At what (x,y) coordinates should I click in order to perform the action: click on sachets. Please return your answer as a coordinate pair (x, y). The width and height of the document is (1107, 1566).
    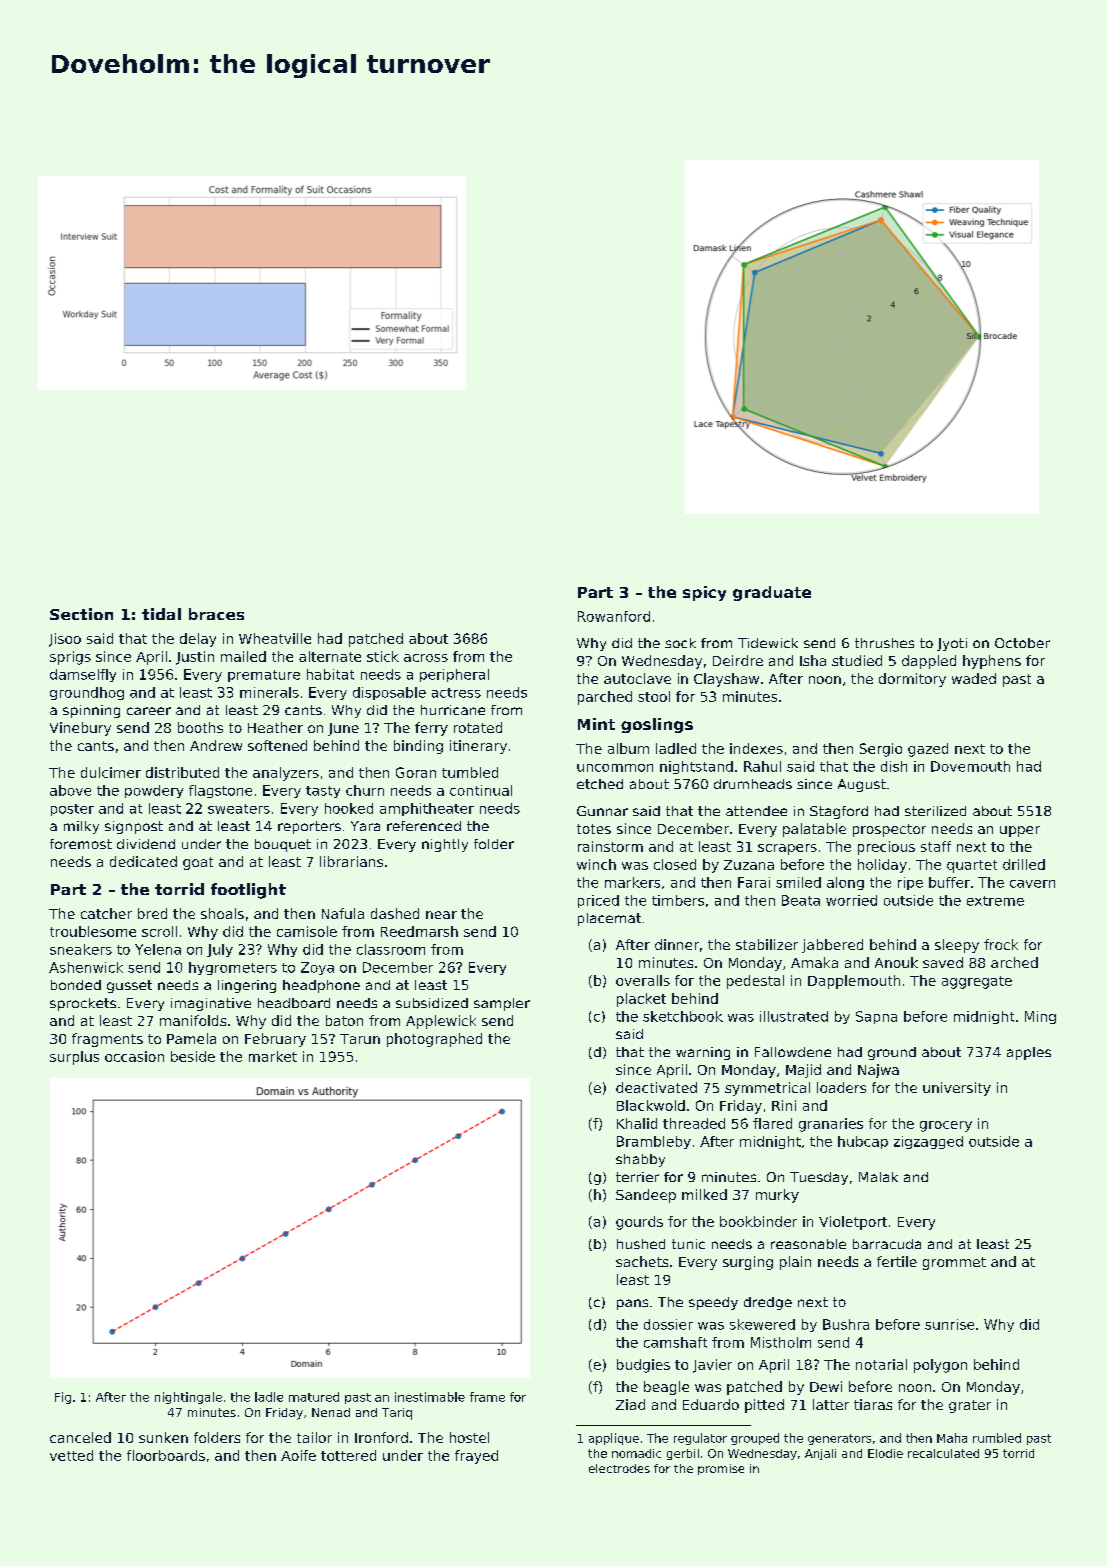
    Looking at the image, I should click on (642, 1261).
